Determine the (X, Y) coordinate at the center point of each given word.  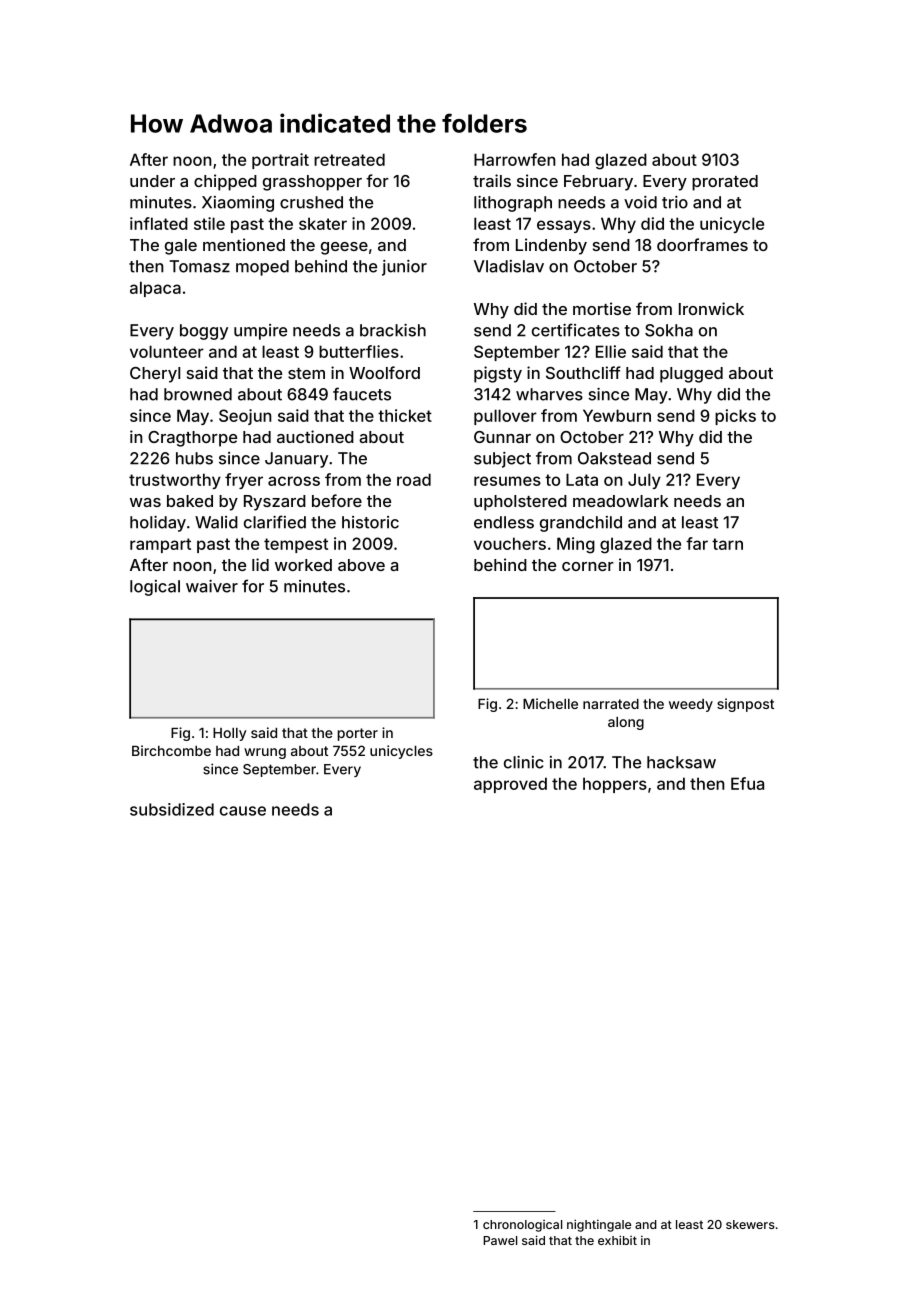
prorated (725, 183)
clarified (275, 522)
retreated (349, 159)
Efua (747, 783)
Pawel (500, 1240)
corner (588, 566)
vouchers (510, 543)
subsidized (172, 809)
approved (510, 785)
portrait (280, 161)
